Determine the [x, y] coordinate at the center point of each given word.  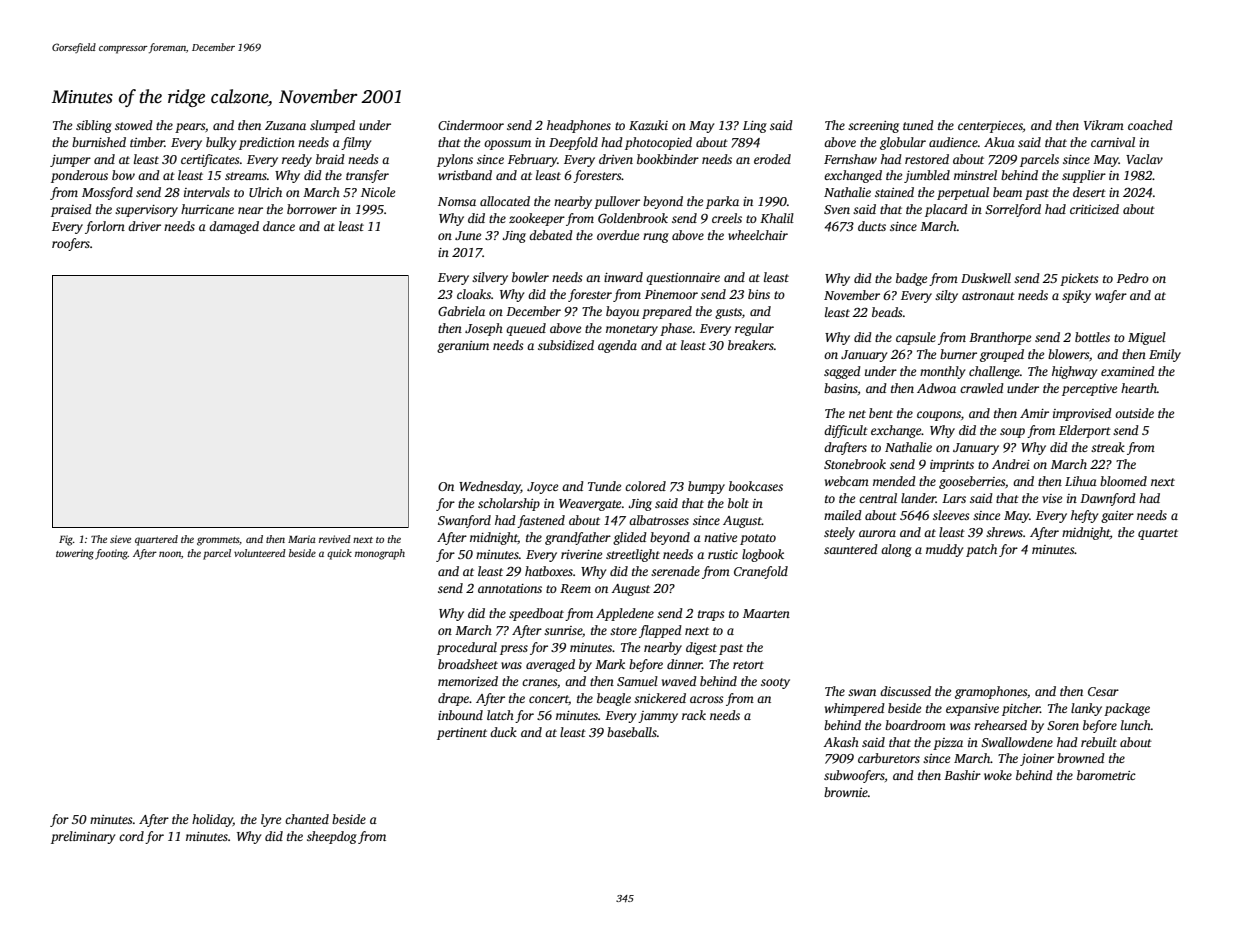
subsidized [566, 345]
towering [75, 554]
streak [1108, 447]
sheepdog [332, 837]
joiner [1037, 760]
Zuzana [285, 125]
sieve [120, 539]
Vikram [1104, 125]
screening [873, 127]
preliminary [83, 837]
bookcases [756, 486]
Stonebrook [855, 464]
